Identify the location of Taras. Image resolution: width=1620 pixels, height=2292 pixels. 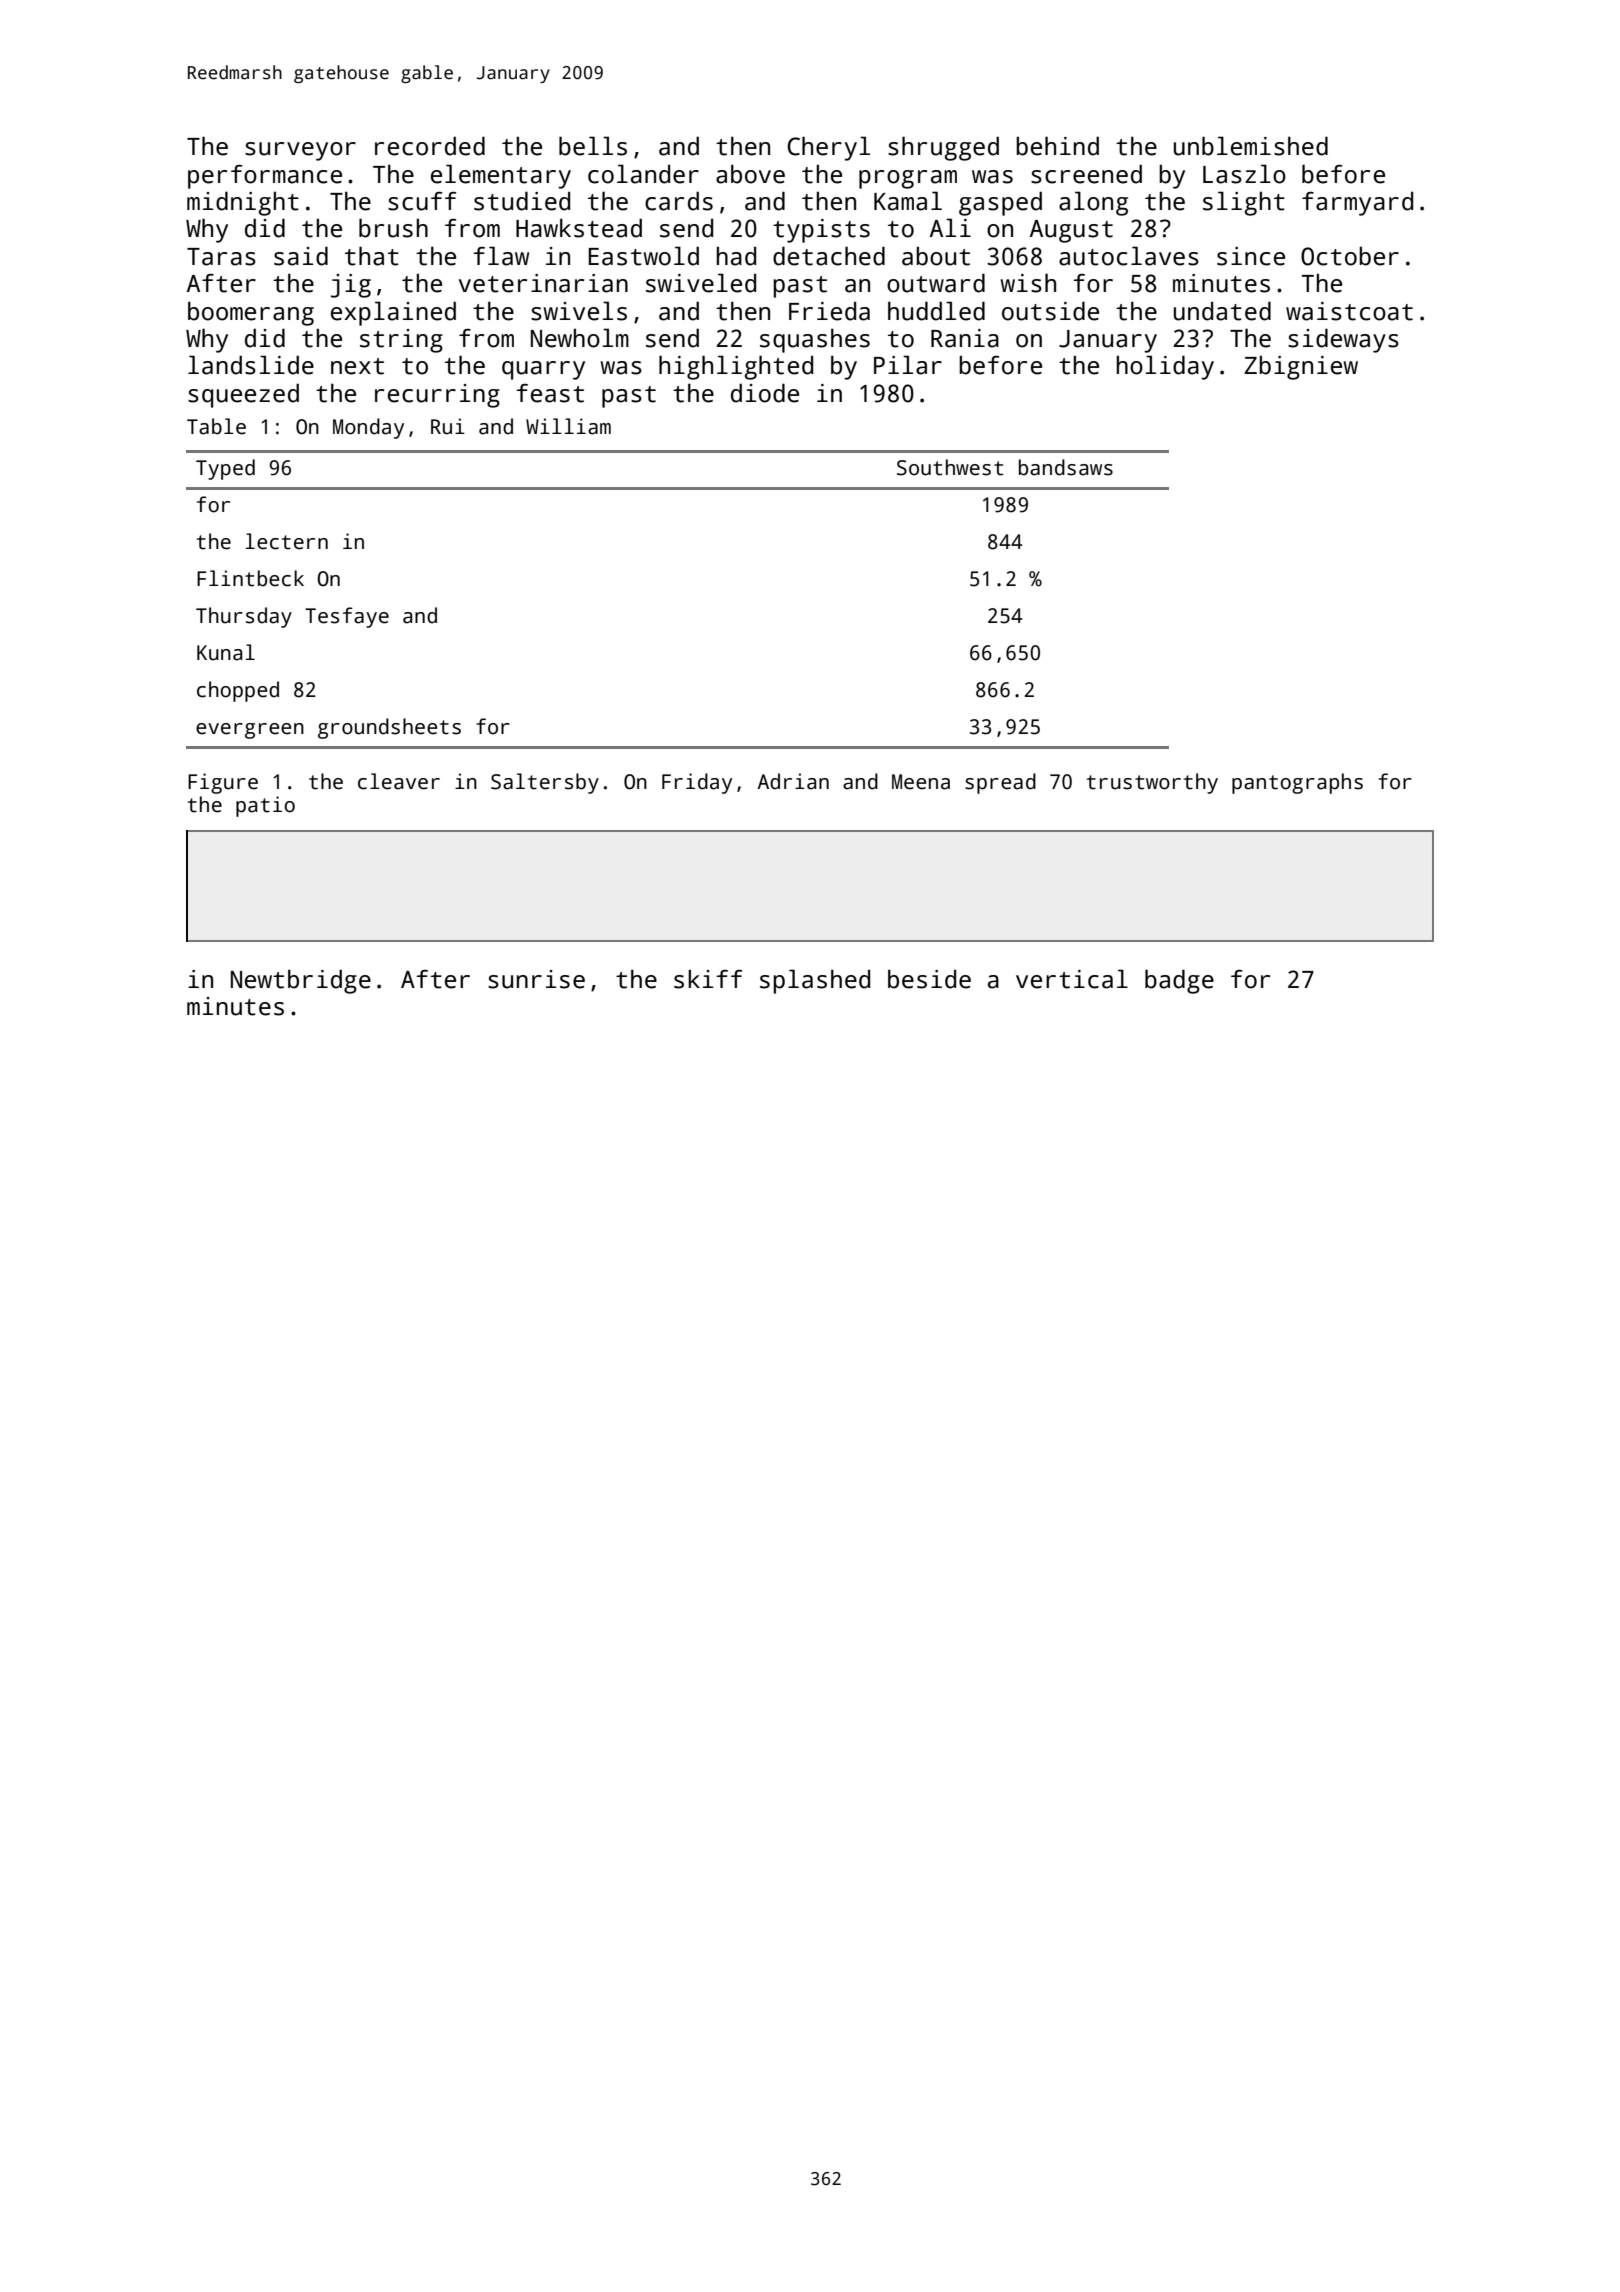
(221, 257).
